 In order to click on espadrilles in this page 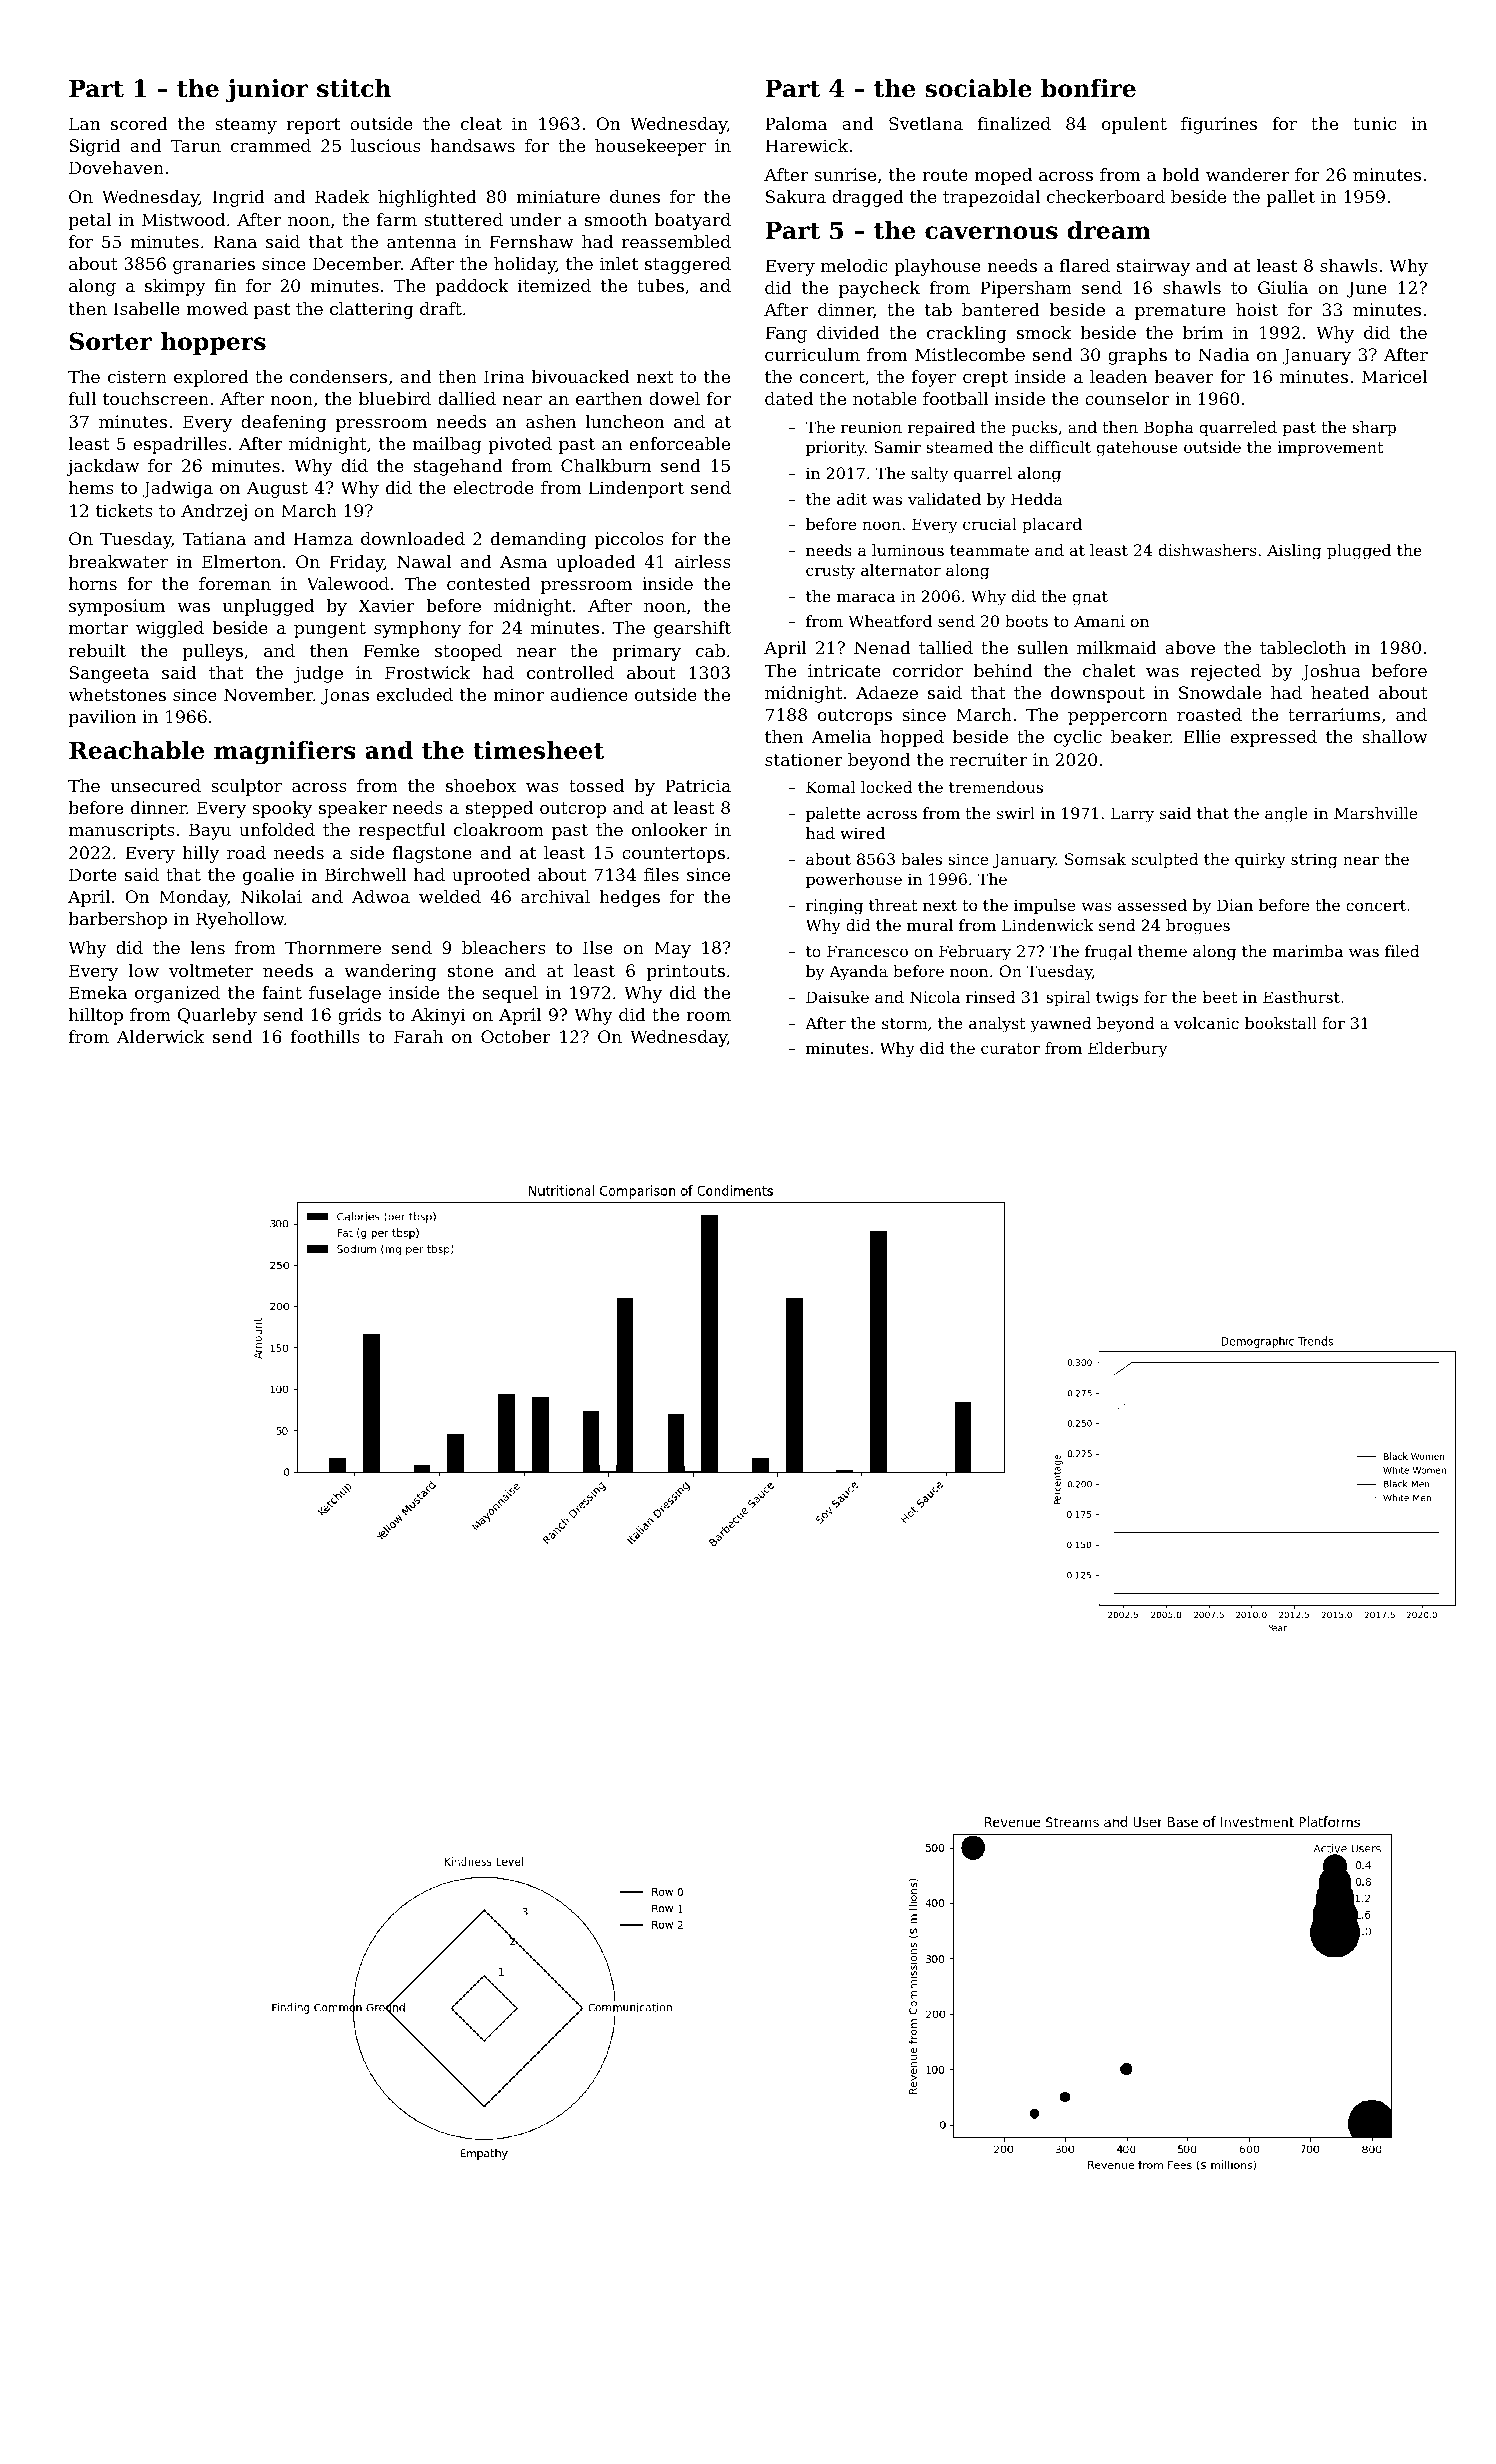, I will do `click(180, 445)`.
